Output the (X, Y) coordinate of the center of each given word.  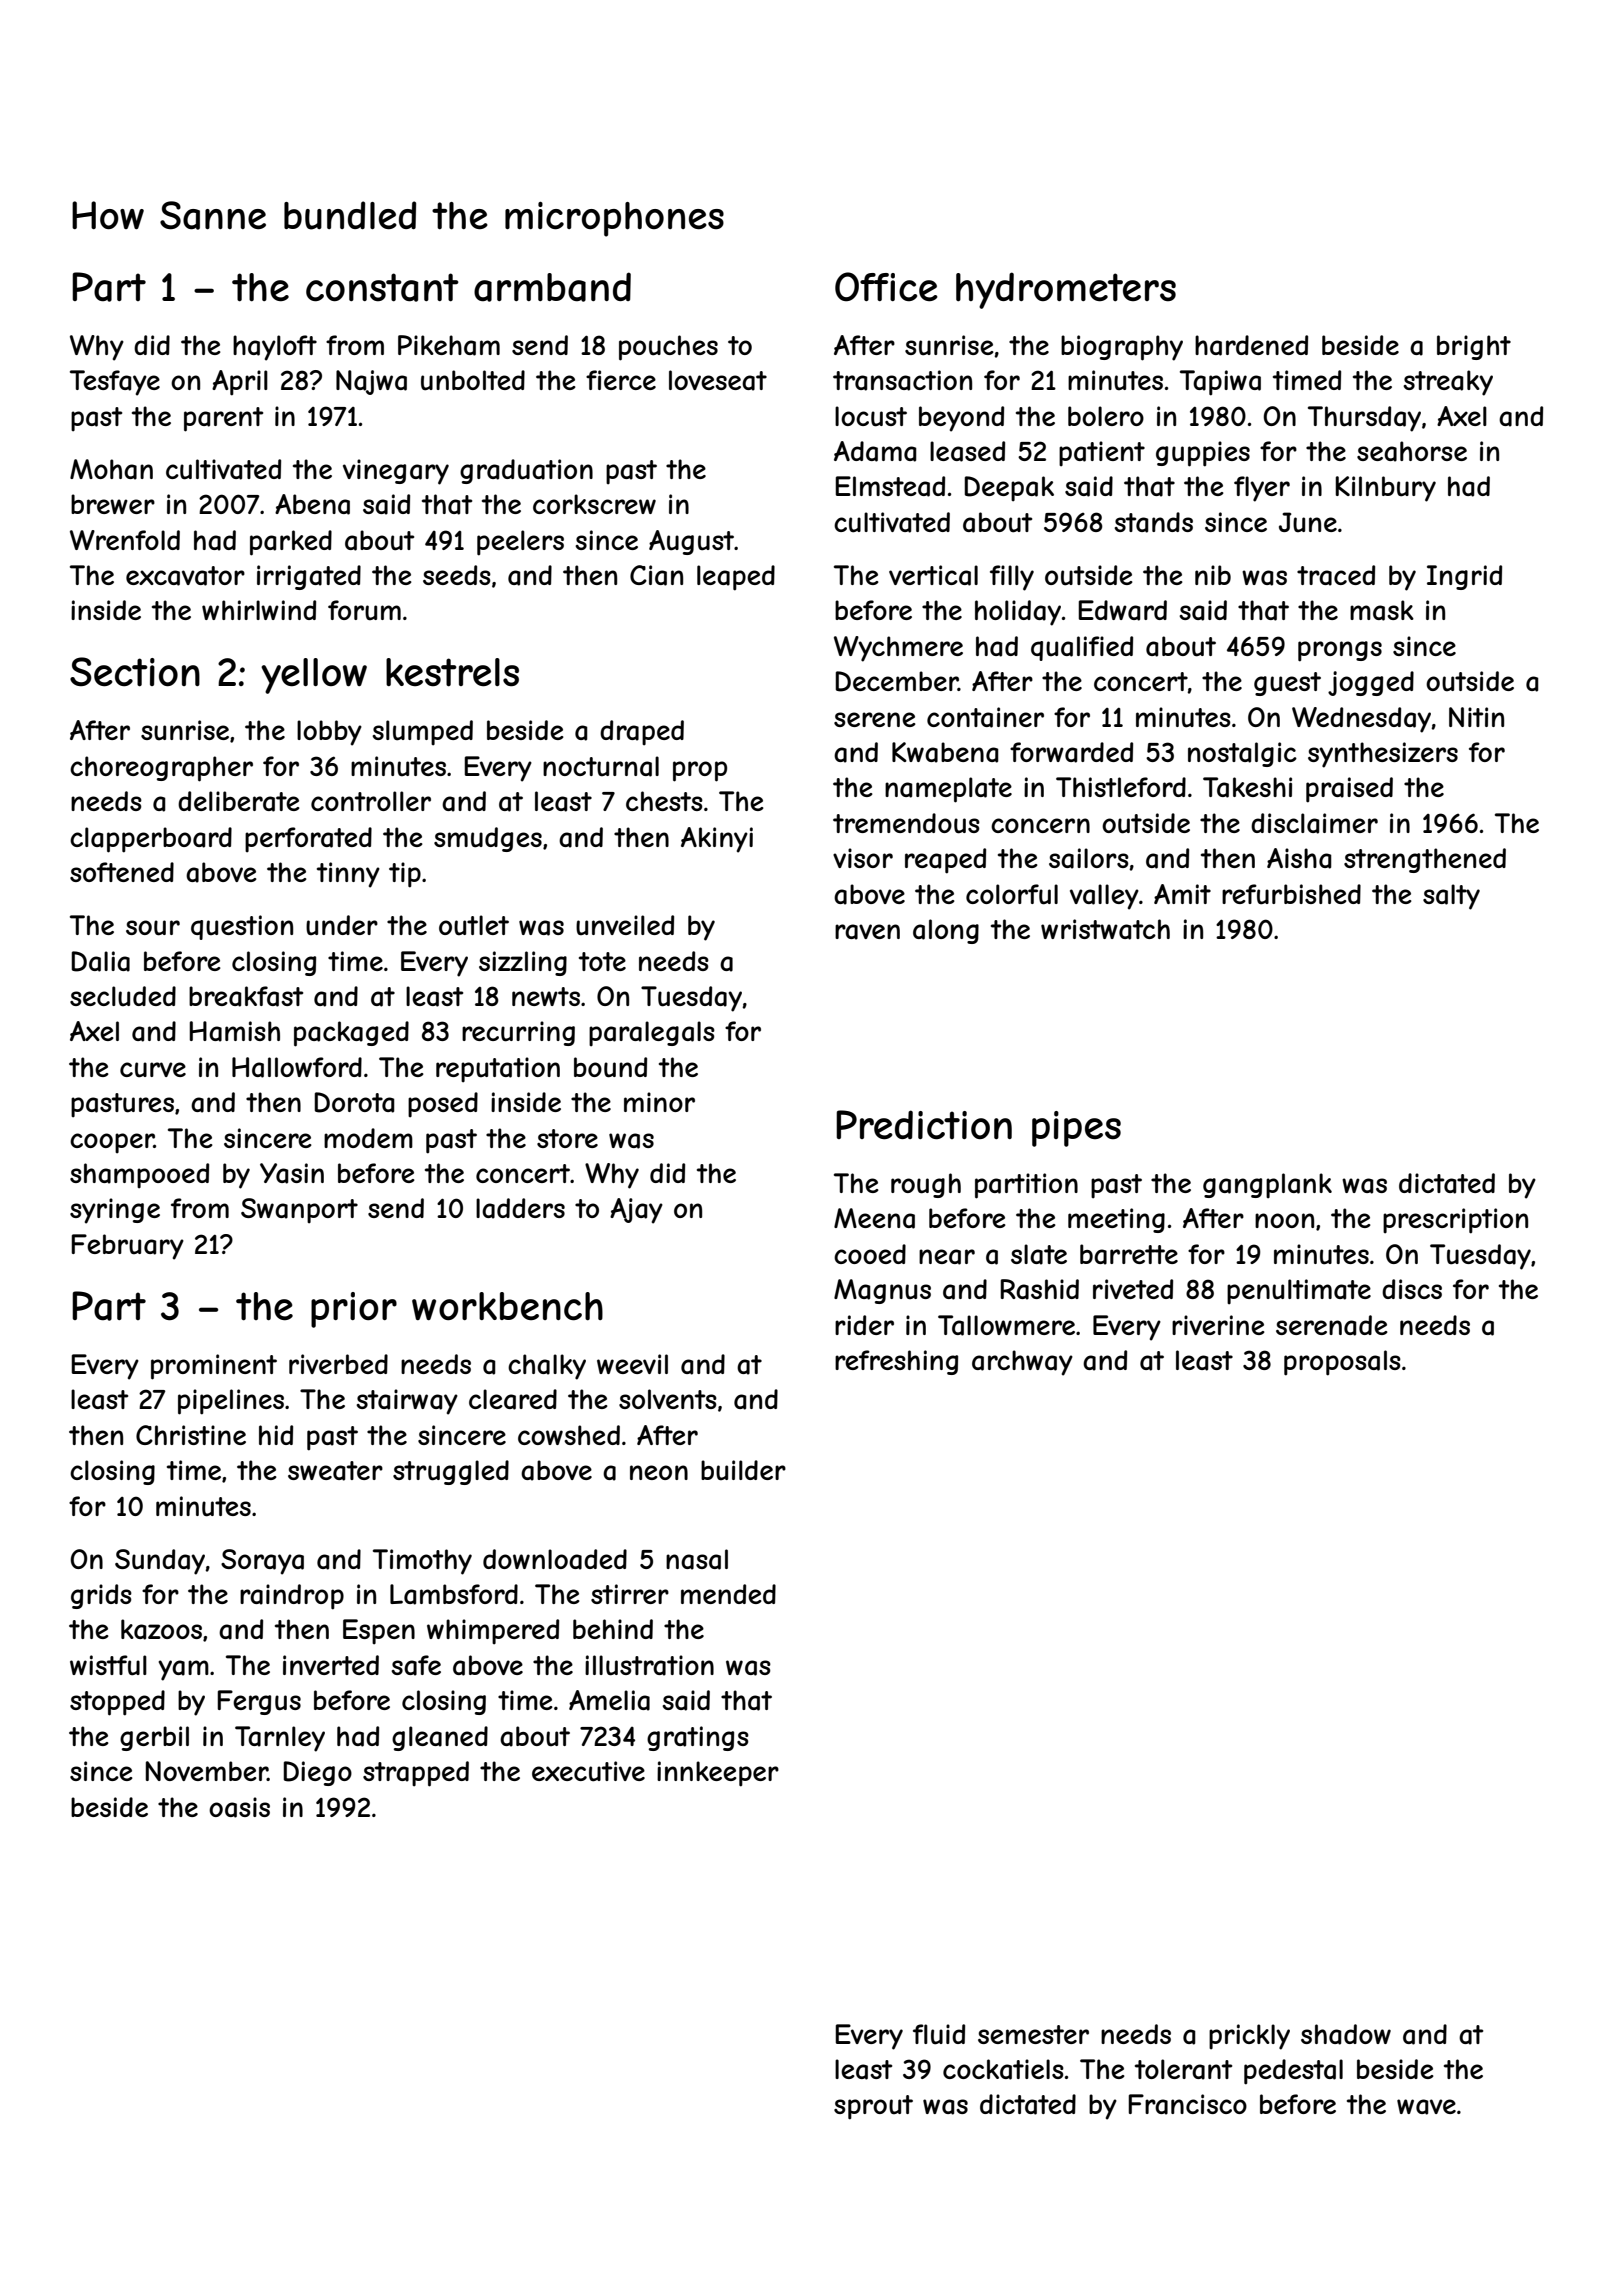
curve (153, 1070)
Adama (875, 451)
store (567, 1138)
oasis (239, 1807)
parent (223, 419)
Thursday (1364, 419)
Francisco (1188, 2104)
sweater (335, 1471)
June (1308, 522)
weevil (632, 1364)
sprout (873, 2107)
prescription (1455, 1221)
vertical (933, 575)
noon (1284, 1220)
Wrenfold (125, 540)
